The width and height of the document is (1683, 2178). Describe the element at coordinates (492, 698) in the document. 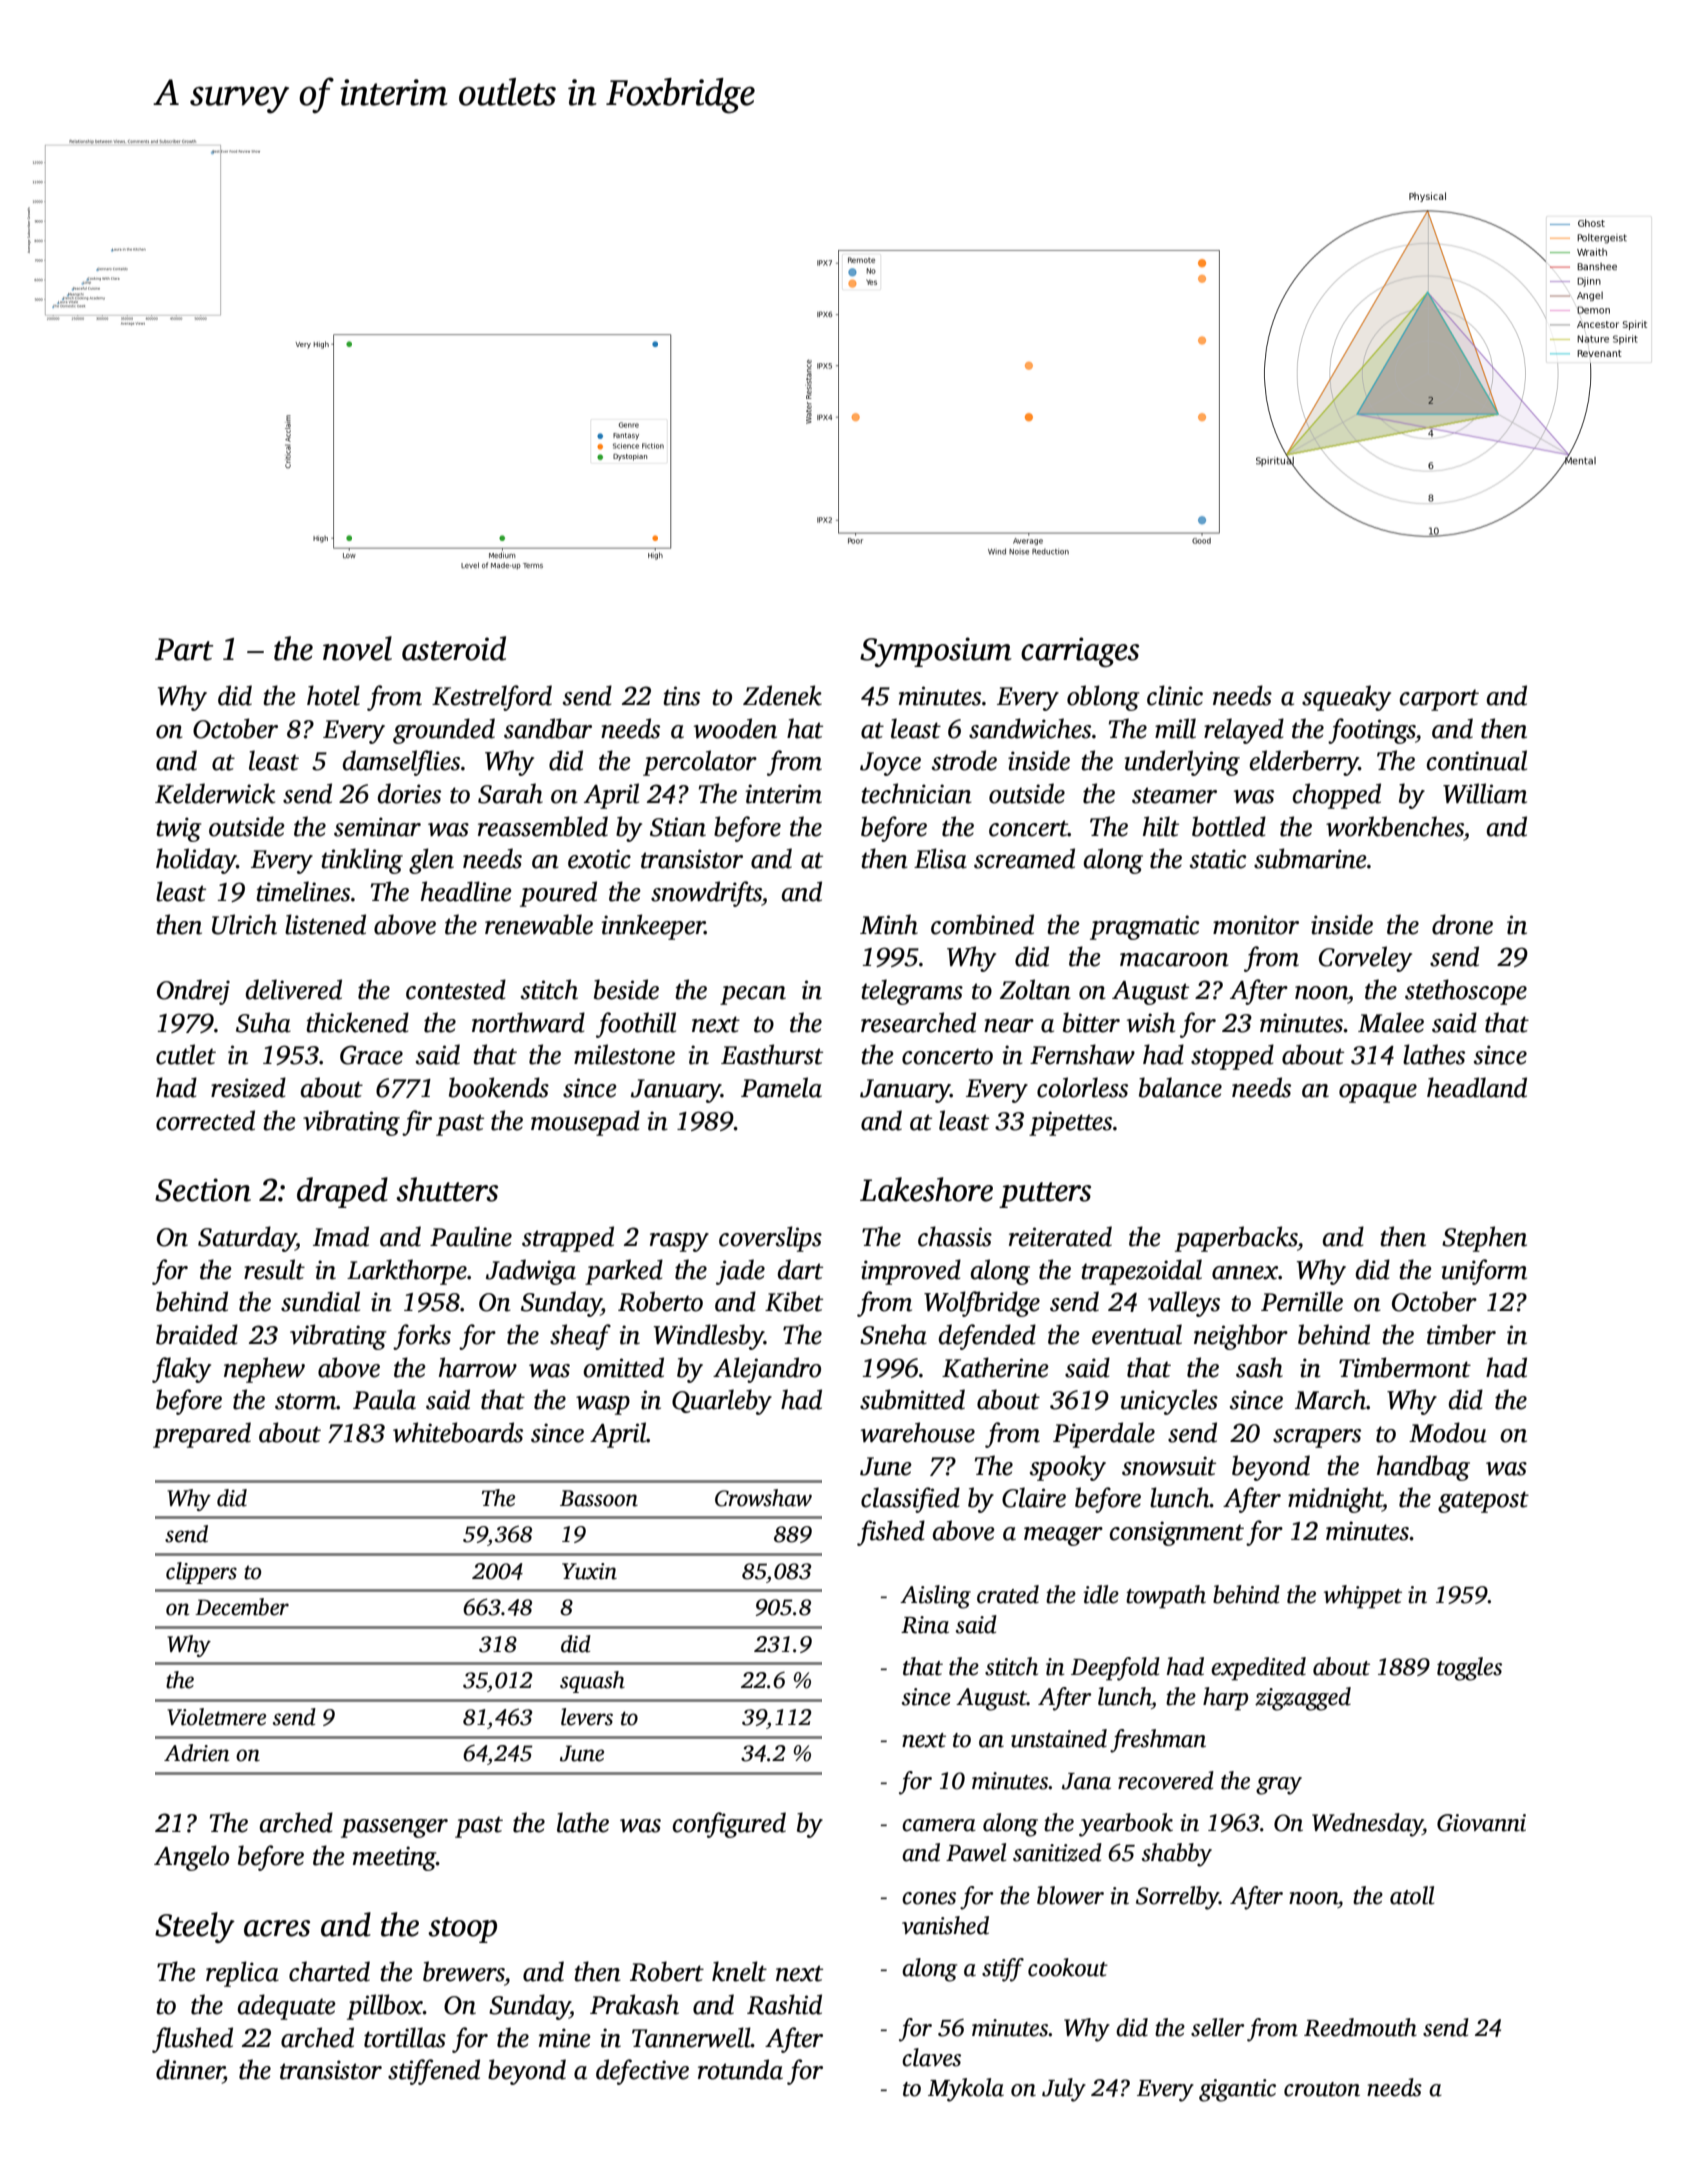

I see `Kestrelford` at that location.
